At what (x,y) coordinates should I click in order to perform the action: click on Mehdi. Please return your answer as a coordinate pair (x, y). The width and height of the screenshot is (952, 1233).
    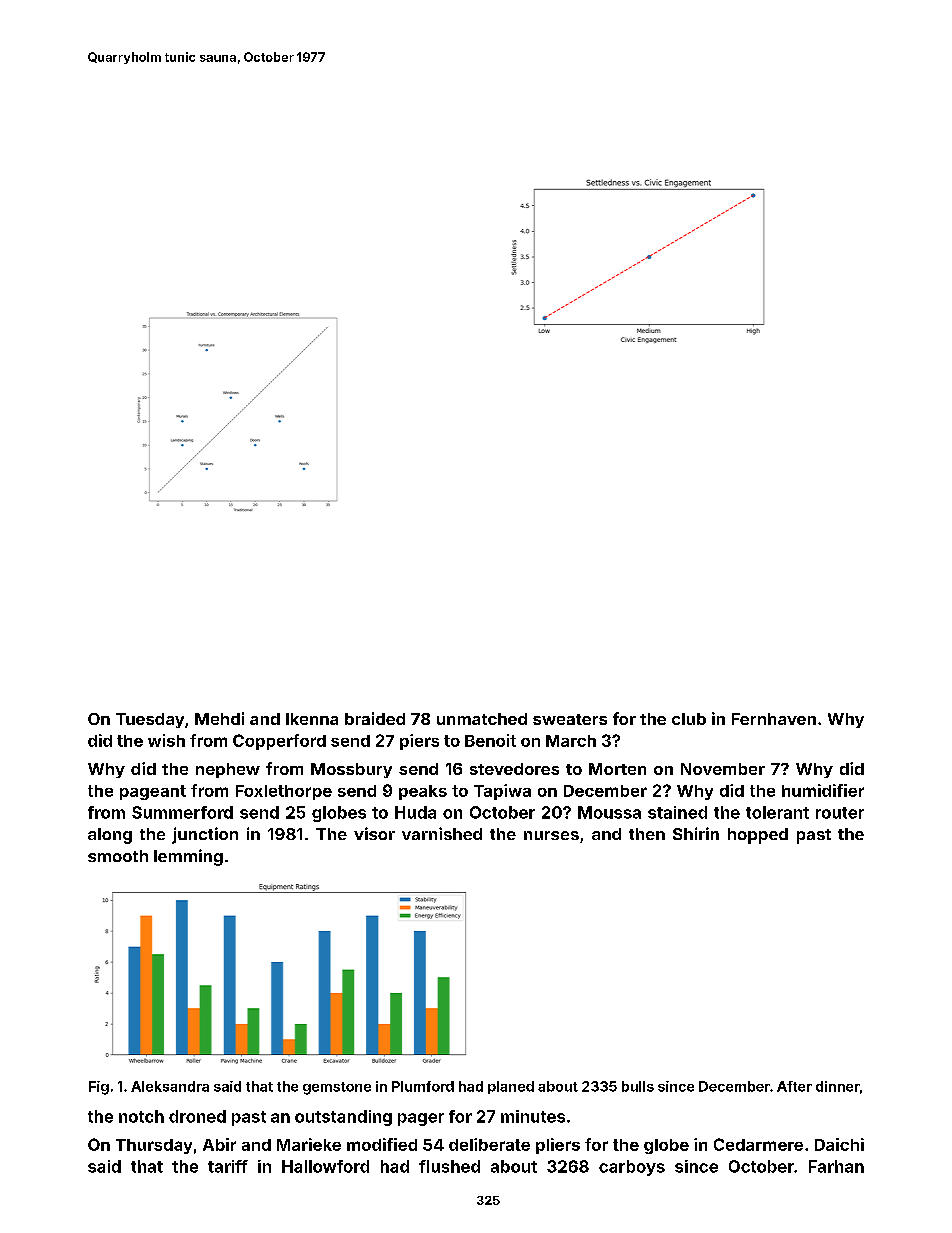
    Looking at the image, I should click on (219, 718).
